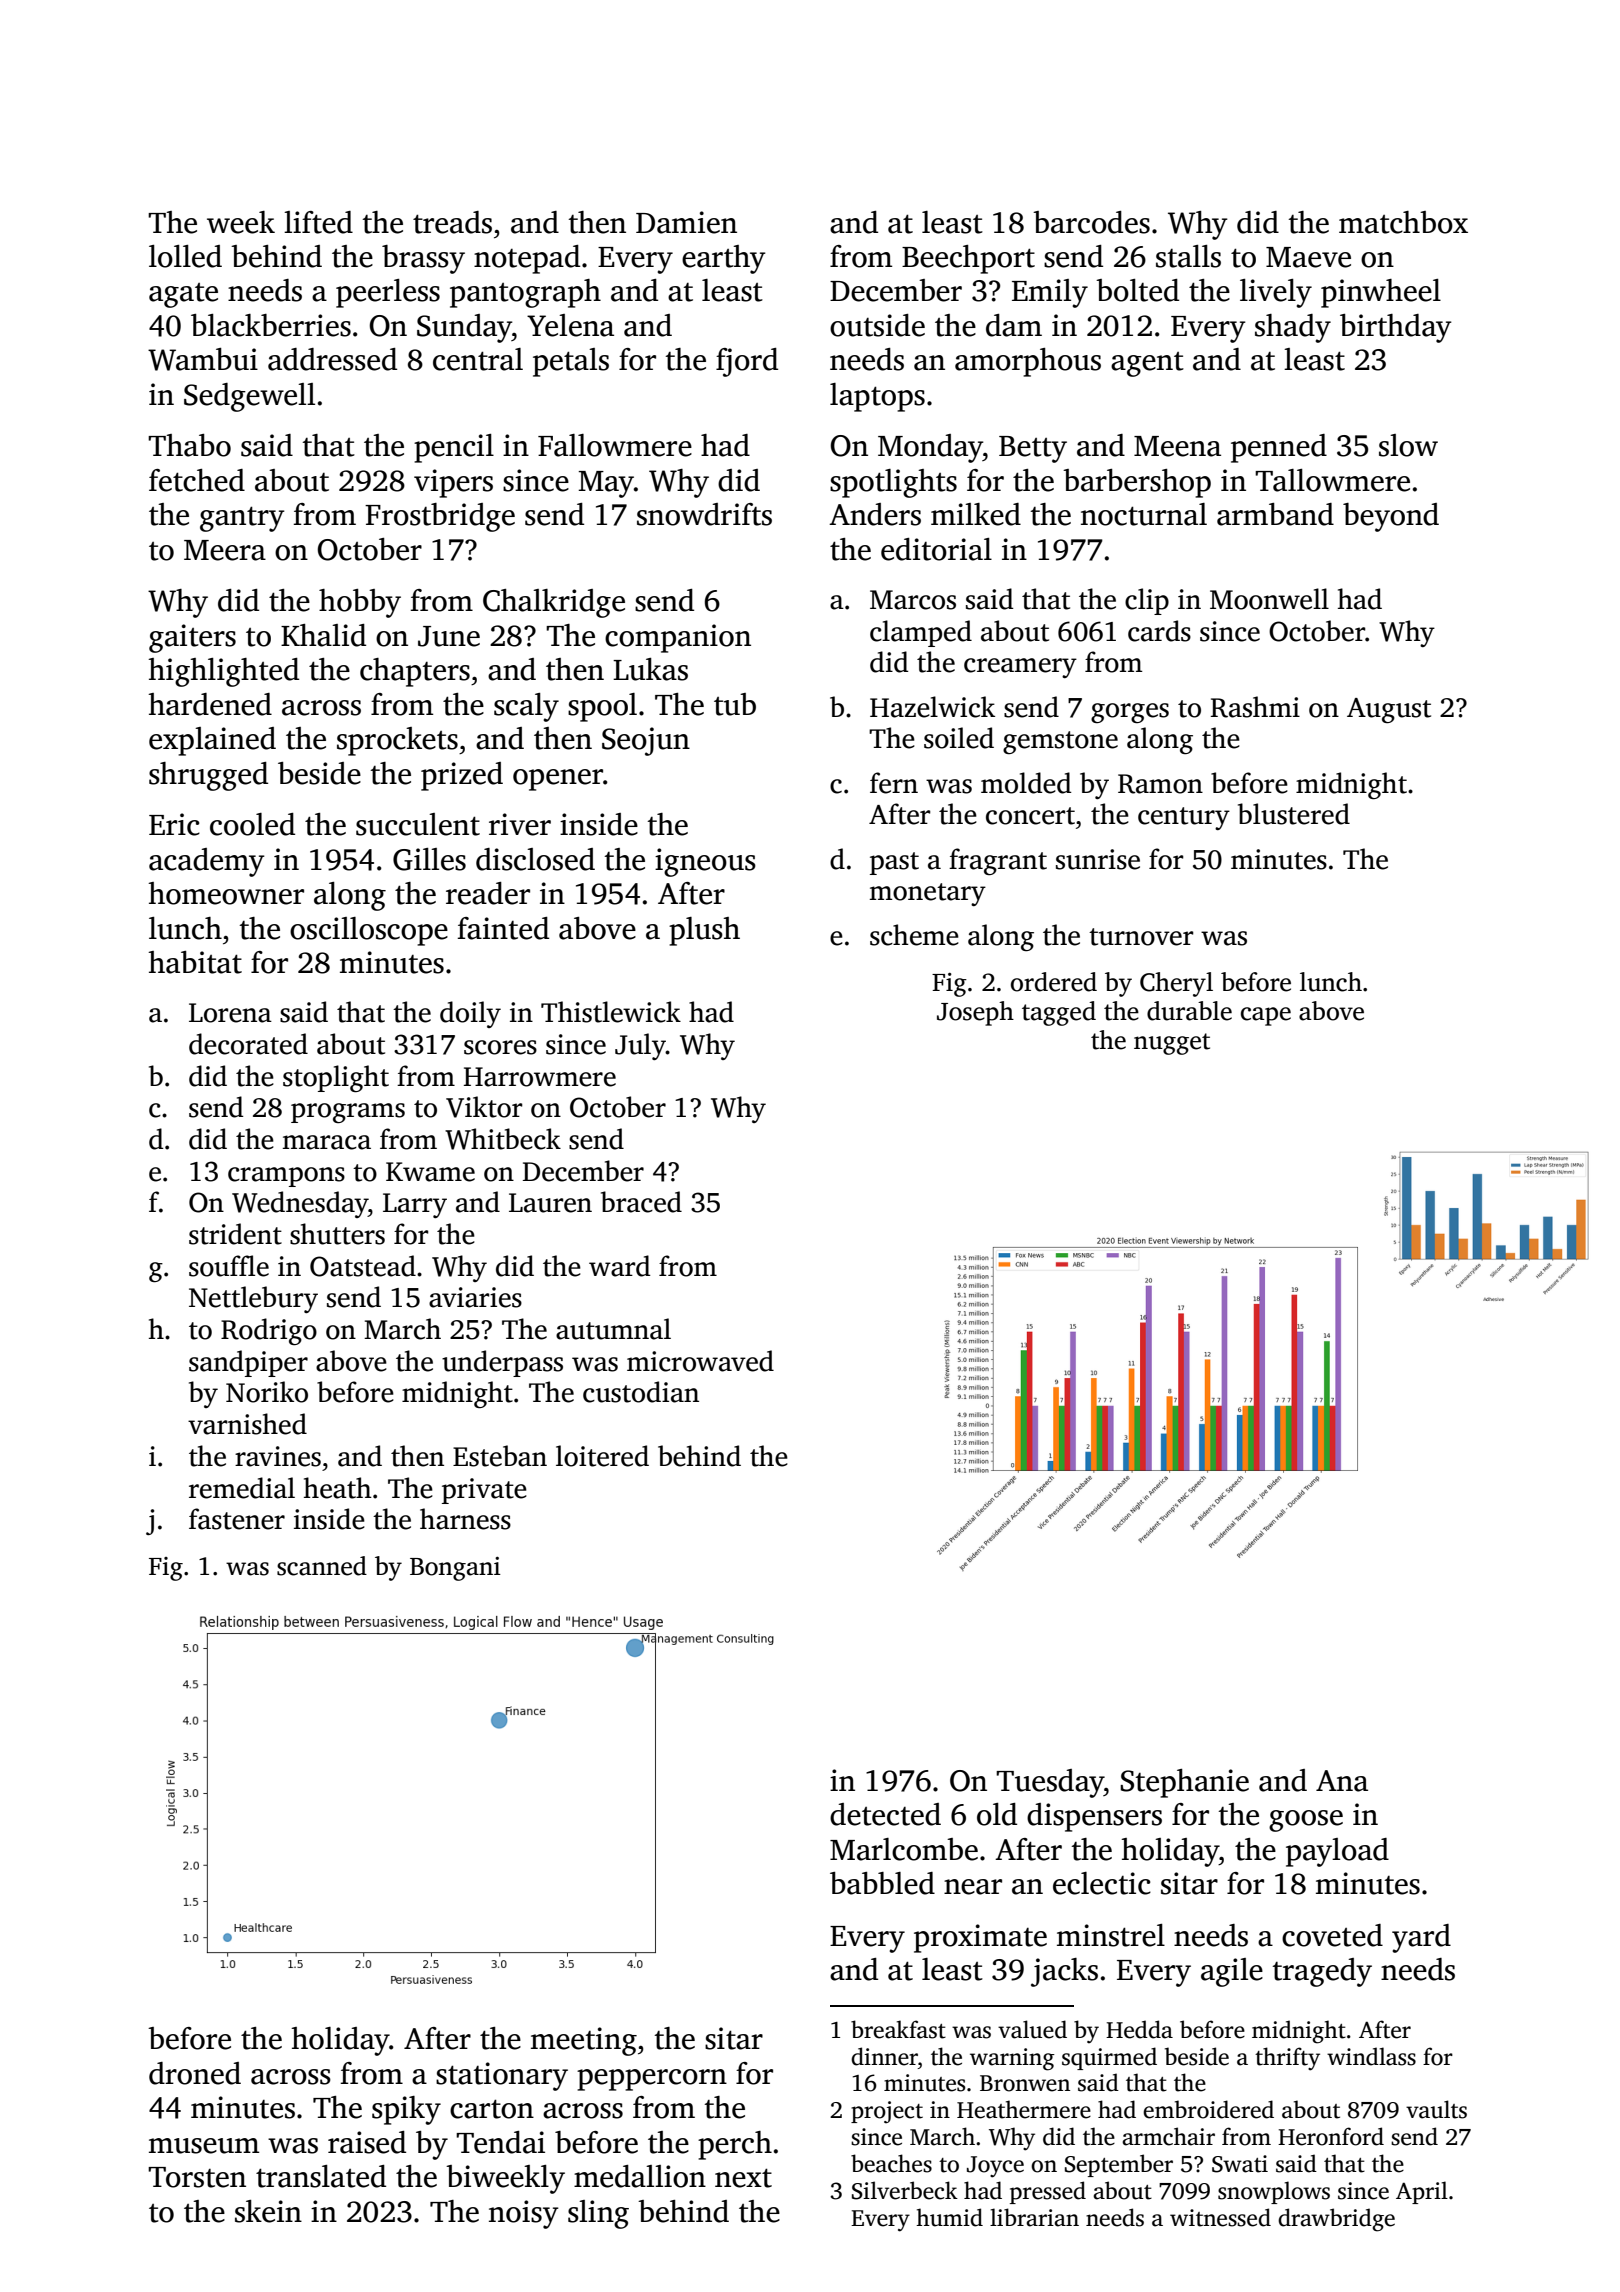 Image resolution: width=1620 pixels, height=2292 pixels. I want to click on Bongani, so click(455, 1569).
